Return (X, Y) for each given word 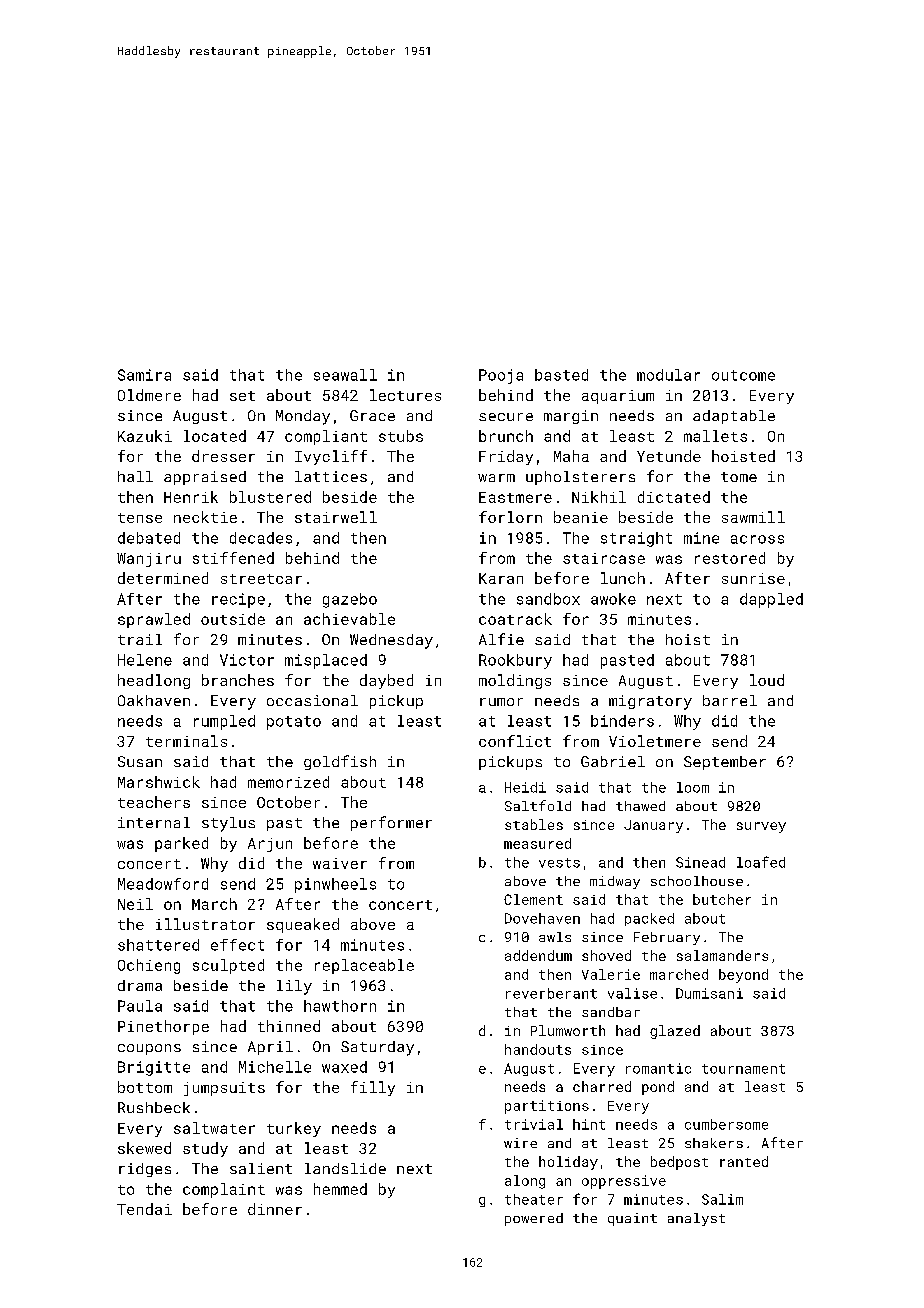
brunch (506, 436)
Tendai (144, 1209)
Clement (533, 899)
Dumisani (709, 993)
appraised (205, 478)
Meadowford (163, 884)
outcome (743, 375)
